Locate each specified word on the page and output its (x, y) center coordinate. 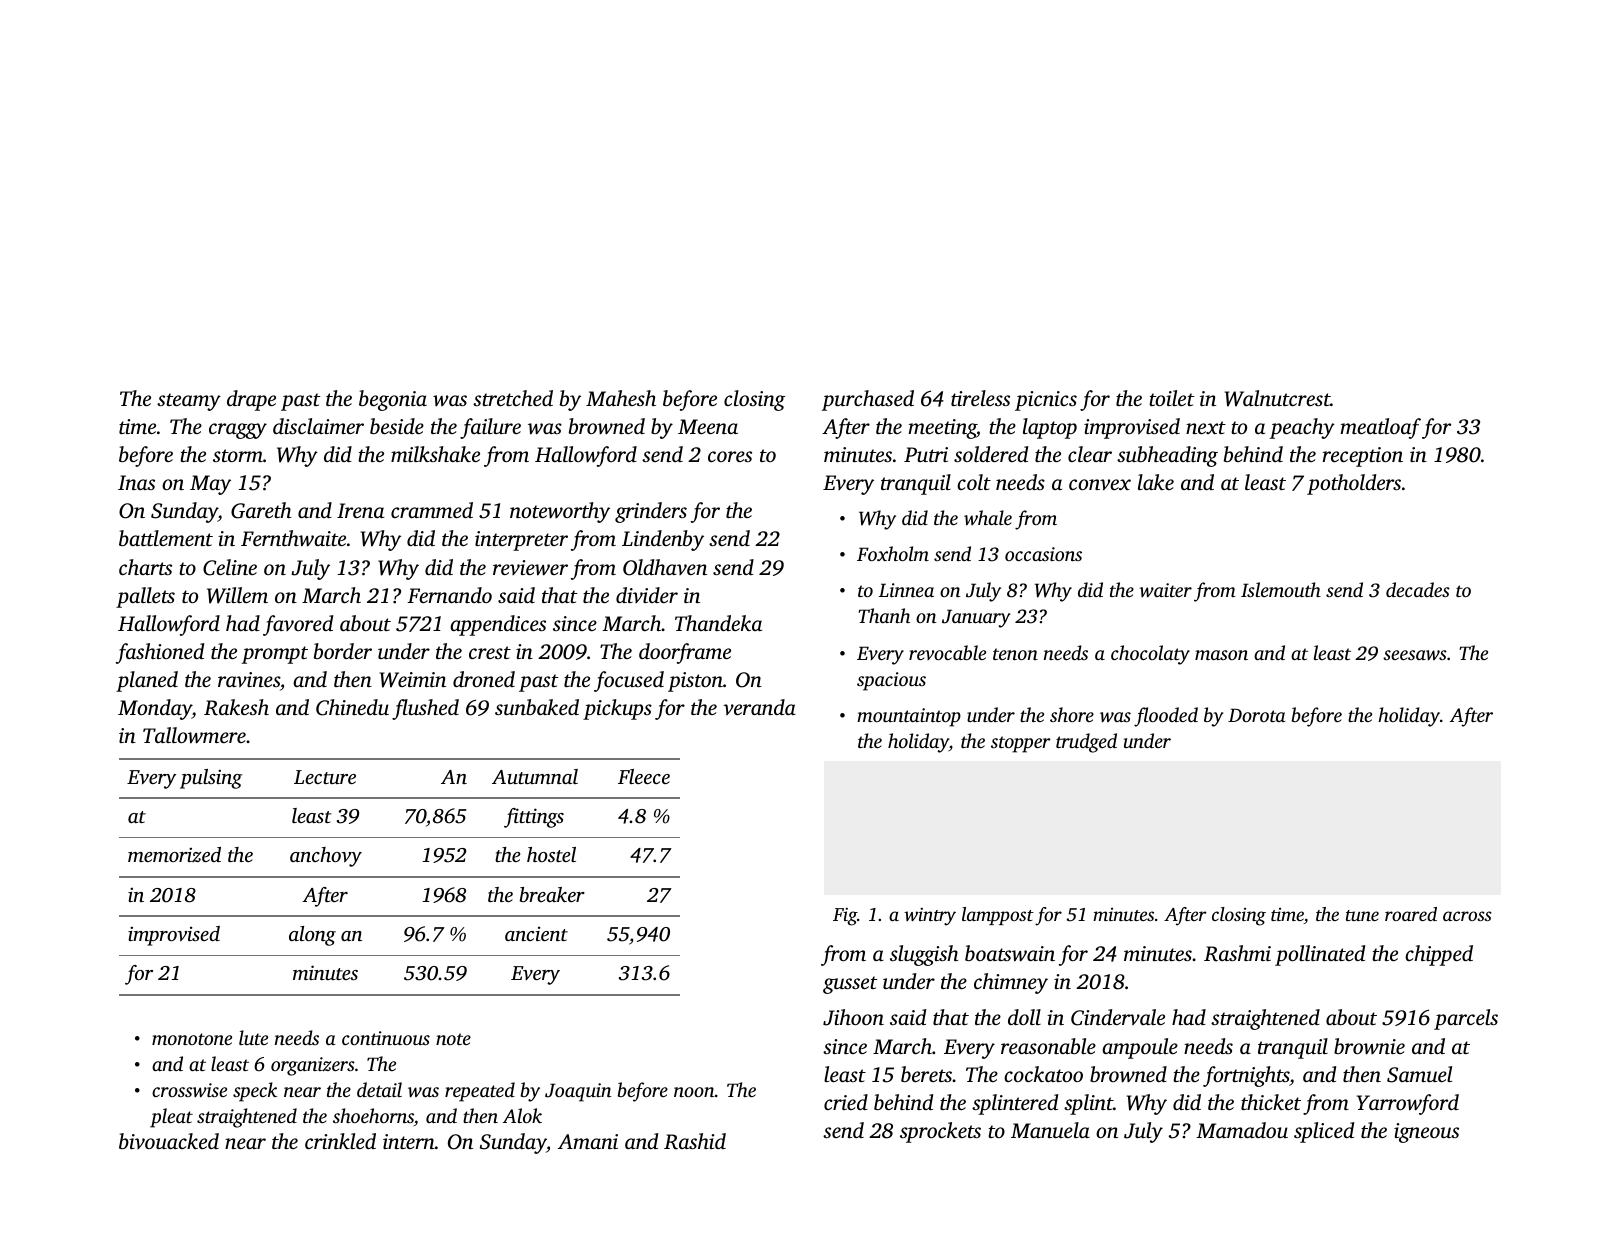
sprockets (940, 1132)
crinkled (340, 1141)
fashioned (160, 653)
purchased (868, 400)
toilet (1171, 398)
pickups (617, 709)
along (312, 936)
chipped (1439, 955)
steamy (189, 402)
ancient (536, 933)
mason (1221, 655)
